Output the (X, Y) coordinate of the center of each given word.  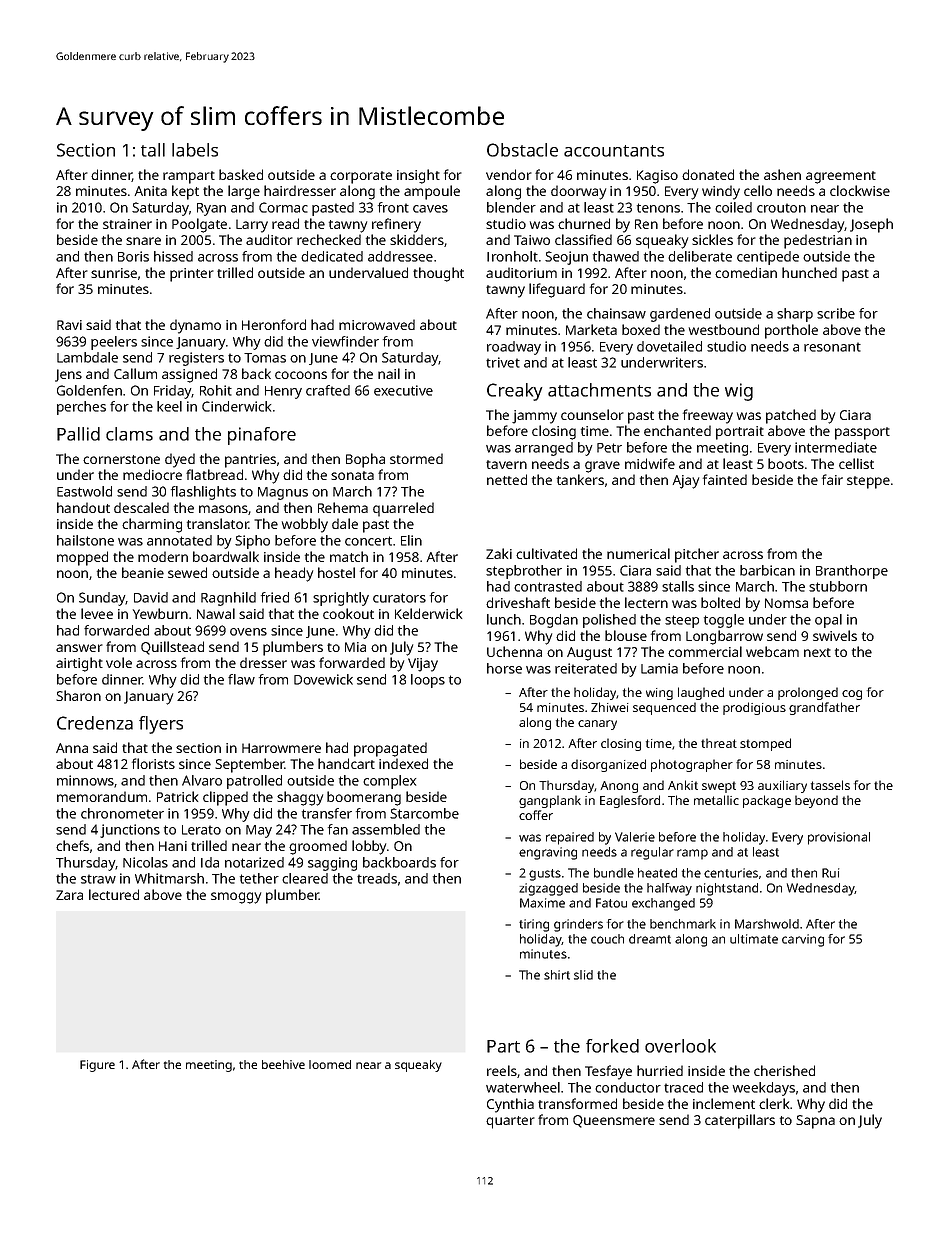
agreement (841, 177)
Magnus (283, 493)
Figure (97, 1066)
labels (195, 150)
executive (403, 390)
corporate (361, 177)
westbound (724, 329)
